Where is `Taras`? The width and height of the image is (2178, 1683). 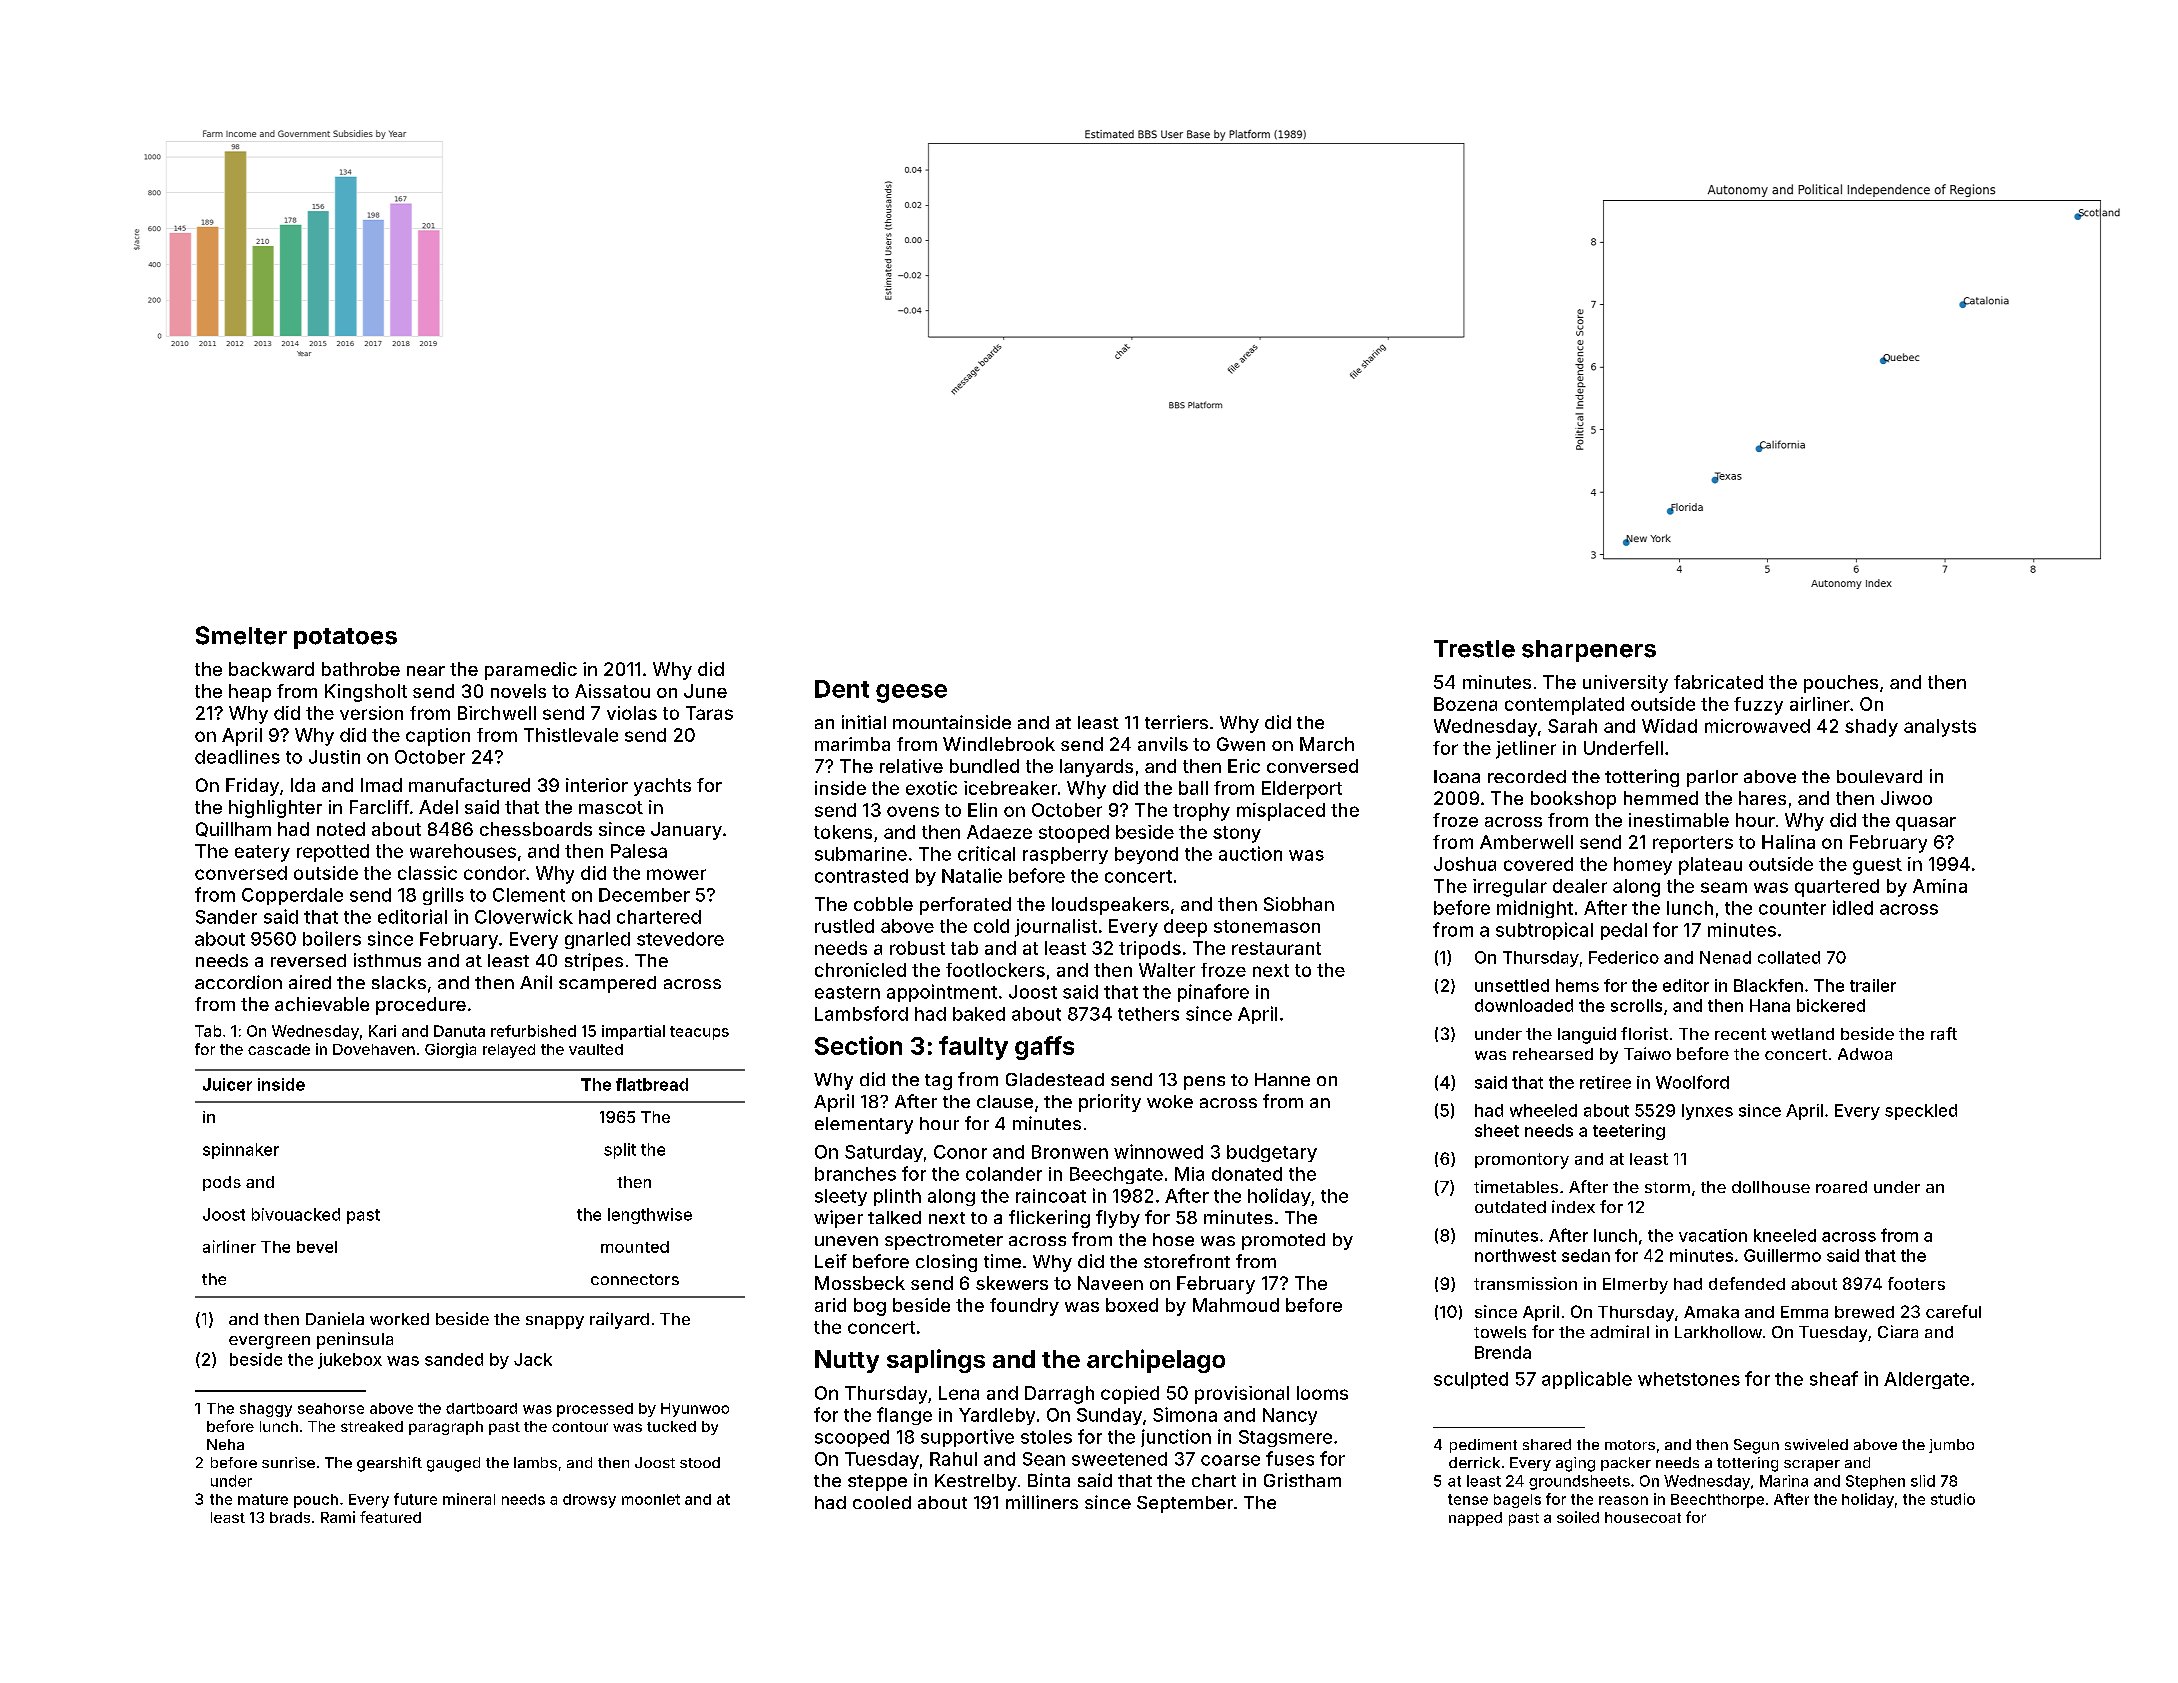
Taras is located at coordinates (709, 713).
